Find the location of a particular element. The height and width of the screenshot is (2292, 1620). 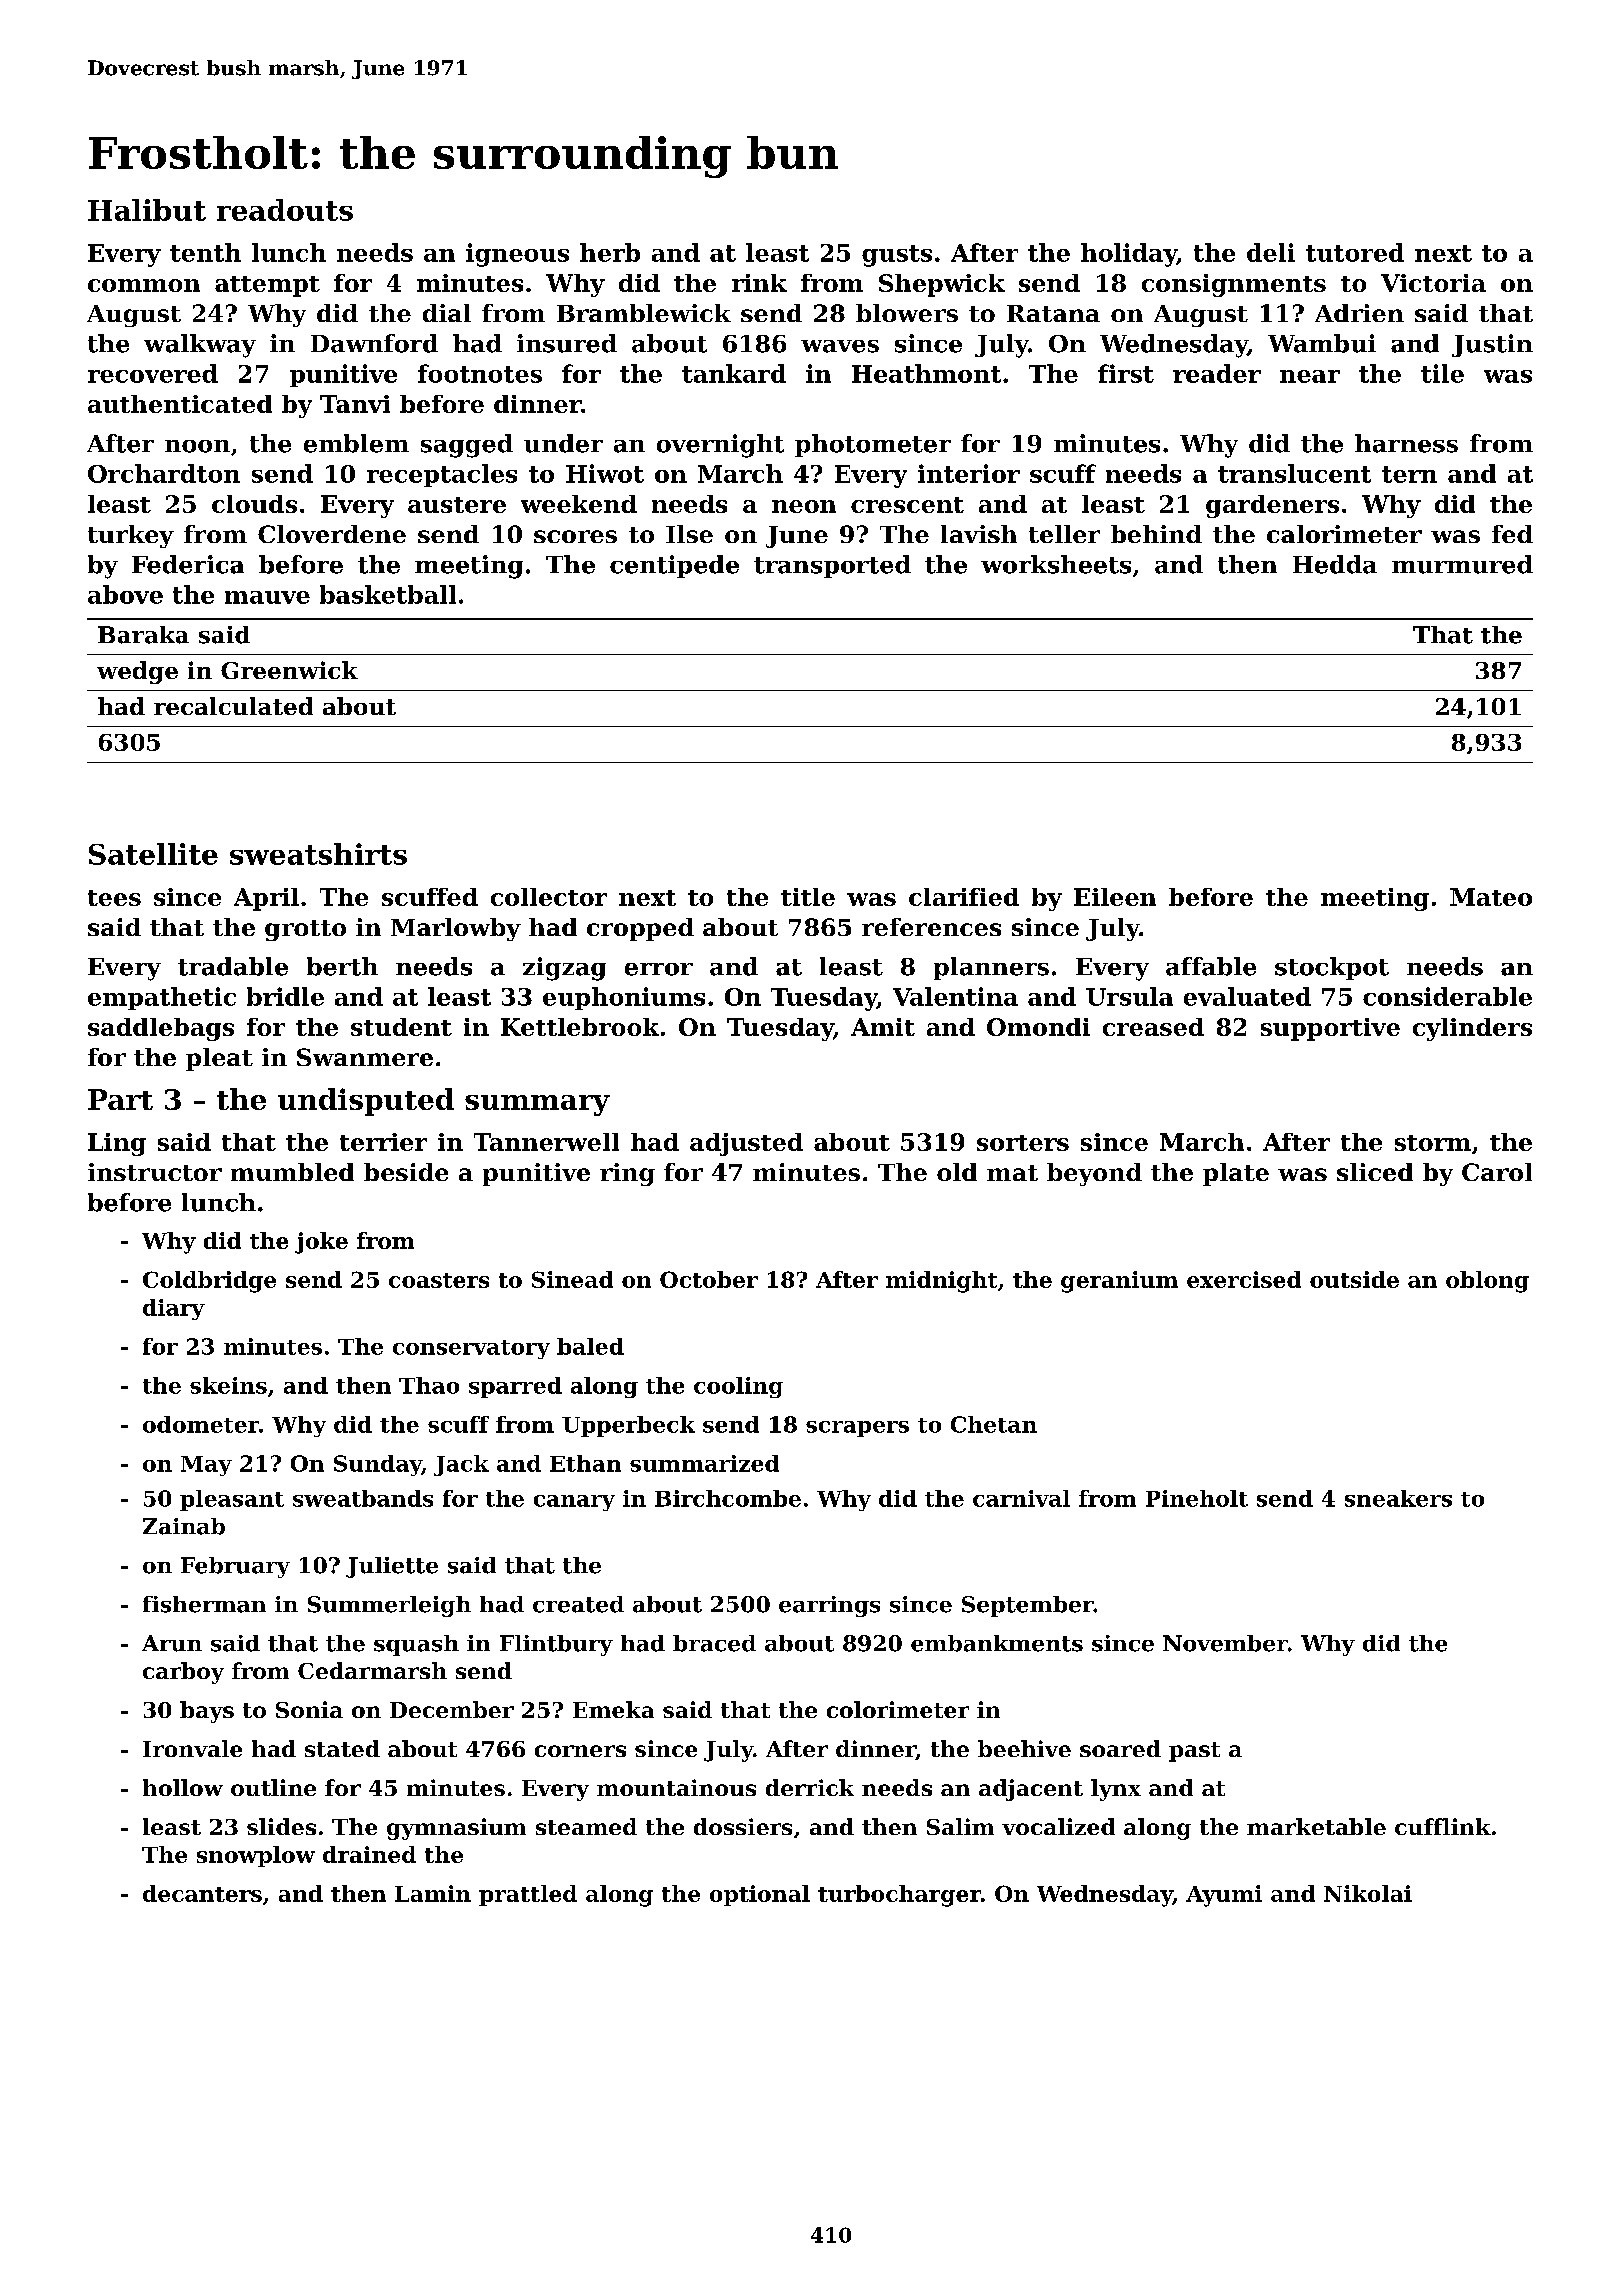

Halibut is located at coordinates (147, 210).
